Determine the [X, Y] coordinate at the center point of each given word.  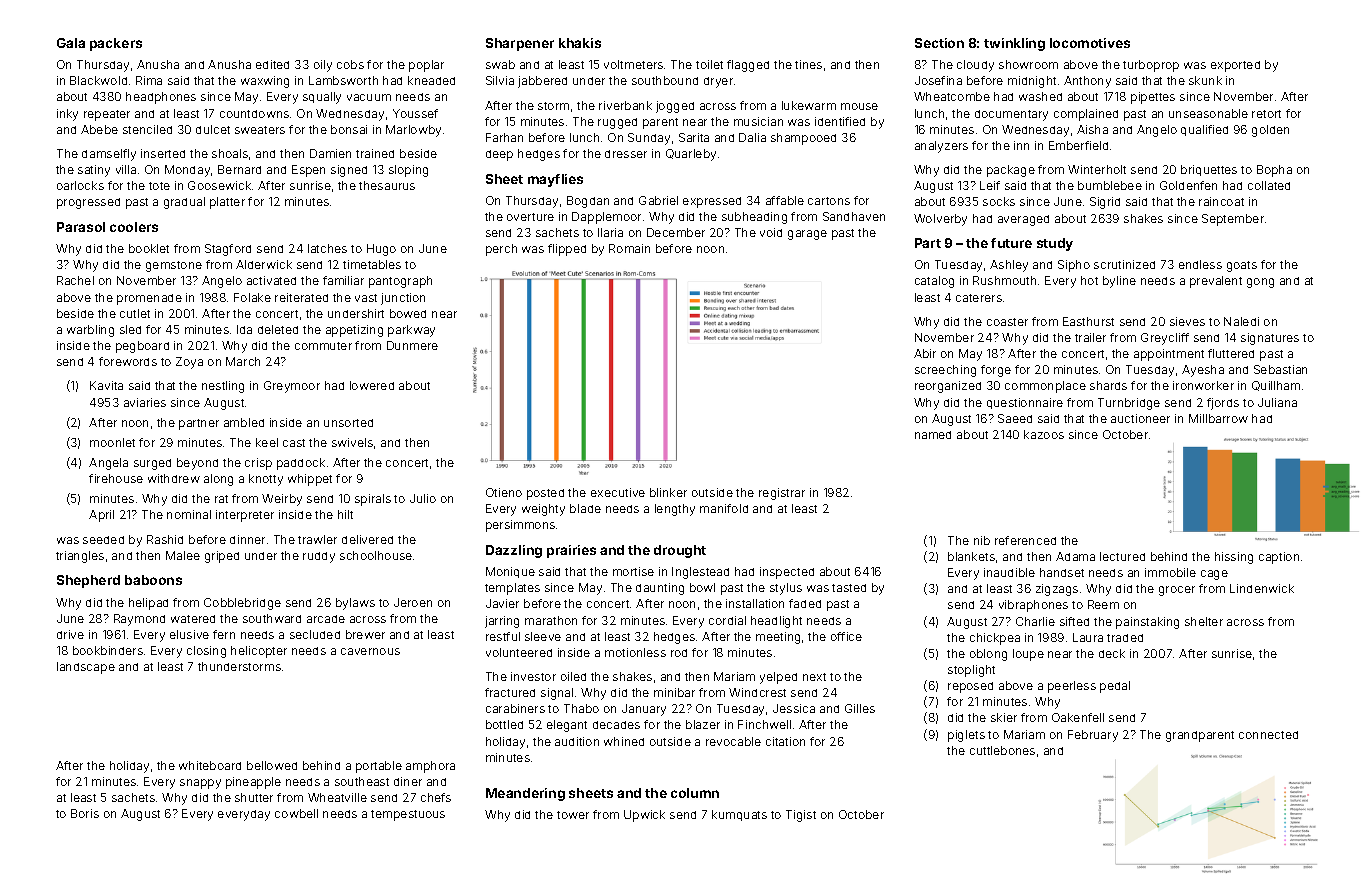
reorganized [948, 387]
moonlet [112, 442]
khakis [580, 43]
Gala [71, 43]
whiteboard [210, 765]
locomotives [1090, 43]
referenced [1025, 540]
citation [785, 741]
